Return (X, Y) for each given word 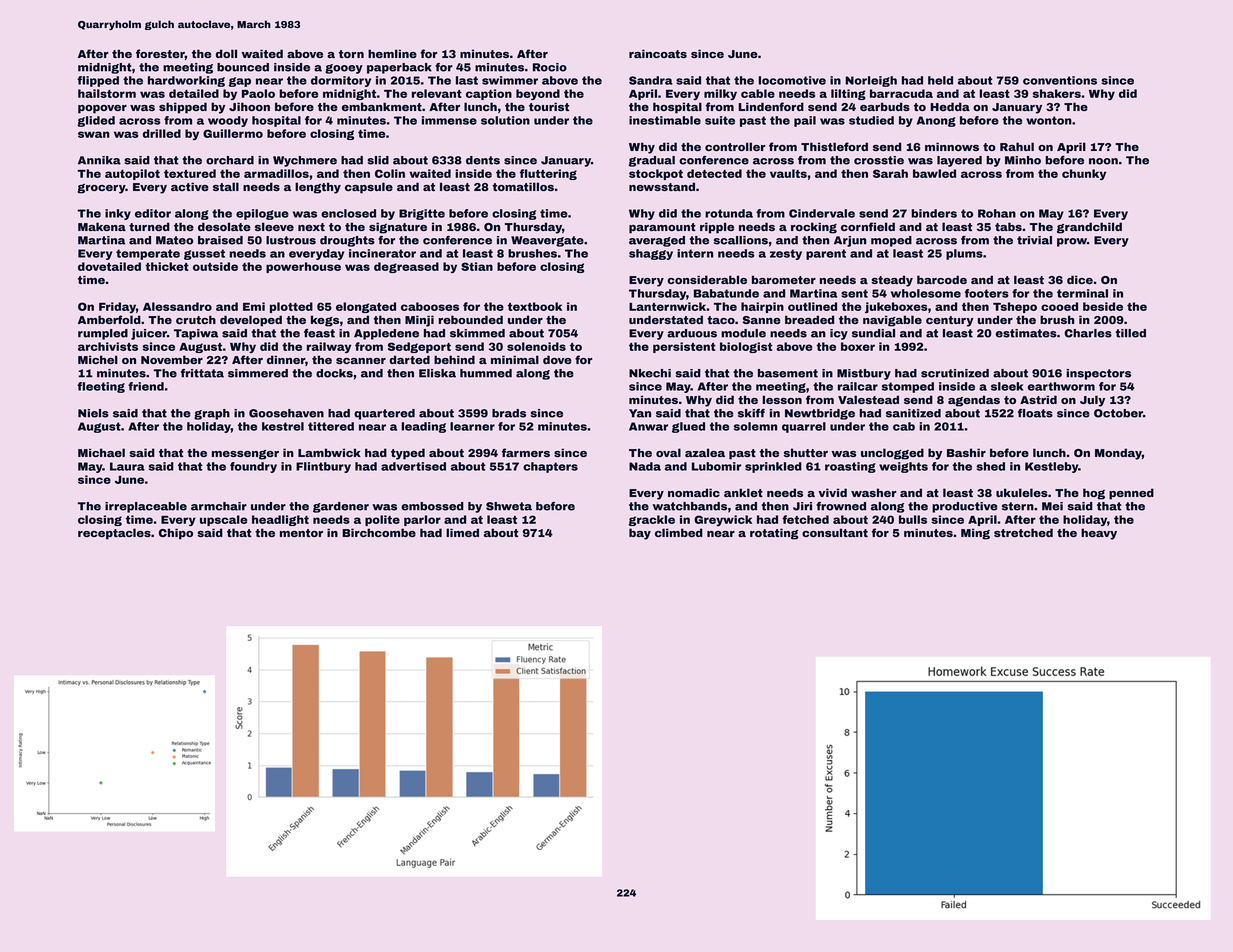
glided (96, 121)
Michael (101, 452)
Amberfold (109, 319)
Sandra (651, 80)
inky (118, 214)
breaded (809, 319)
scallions (741, 240)
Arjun (850, 241)
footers (987, 293)
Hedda (950, 106)
